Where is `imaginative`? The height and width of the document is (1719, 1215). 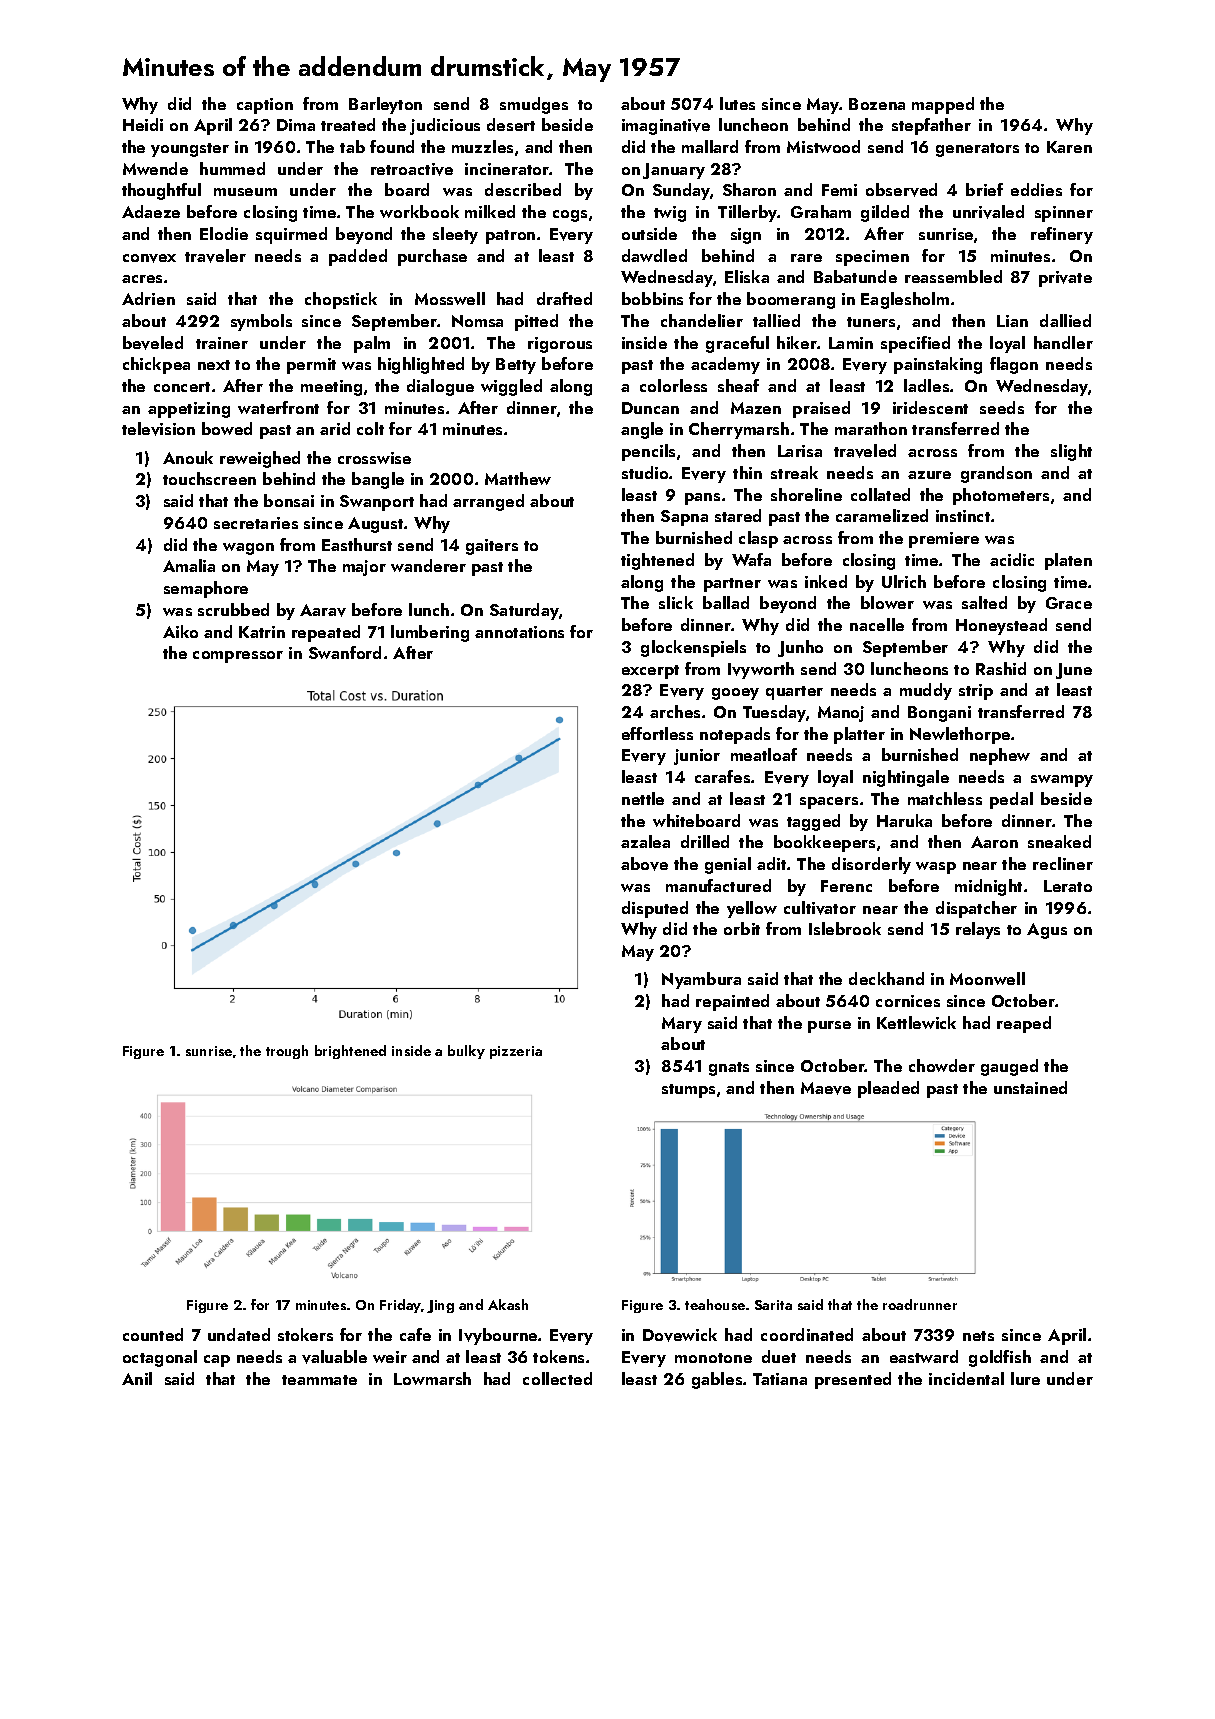
imaginative is located at coordinates (666, 127).
